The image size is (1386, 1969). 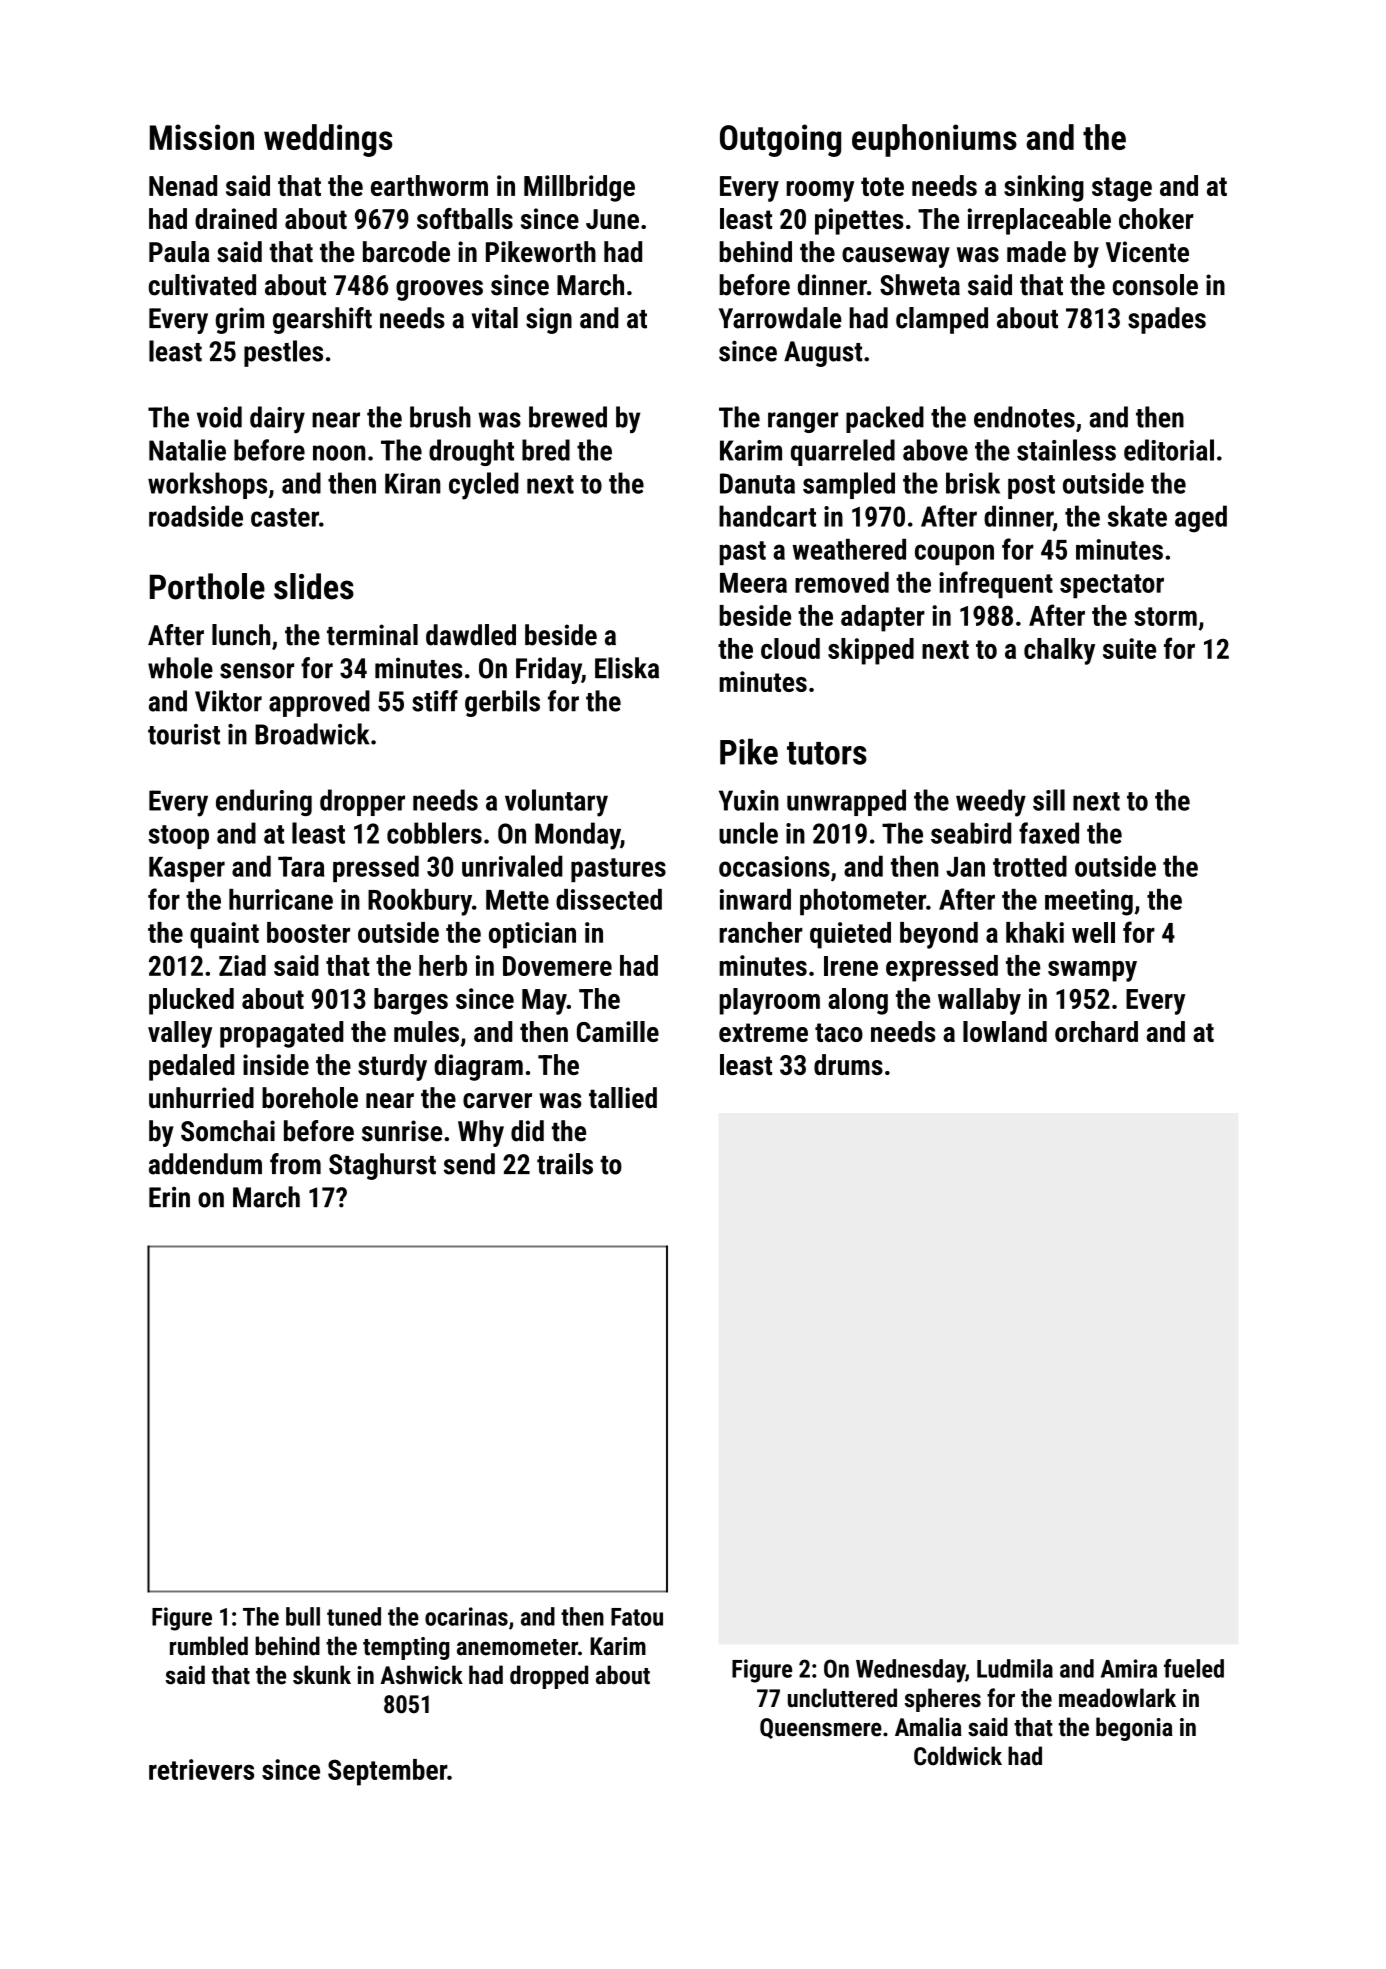 What do you see at coordinates (312, 734) in the image?
I see `Broadwick` at bounding box center [312, 734].
